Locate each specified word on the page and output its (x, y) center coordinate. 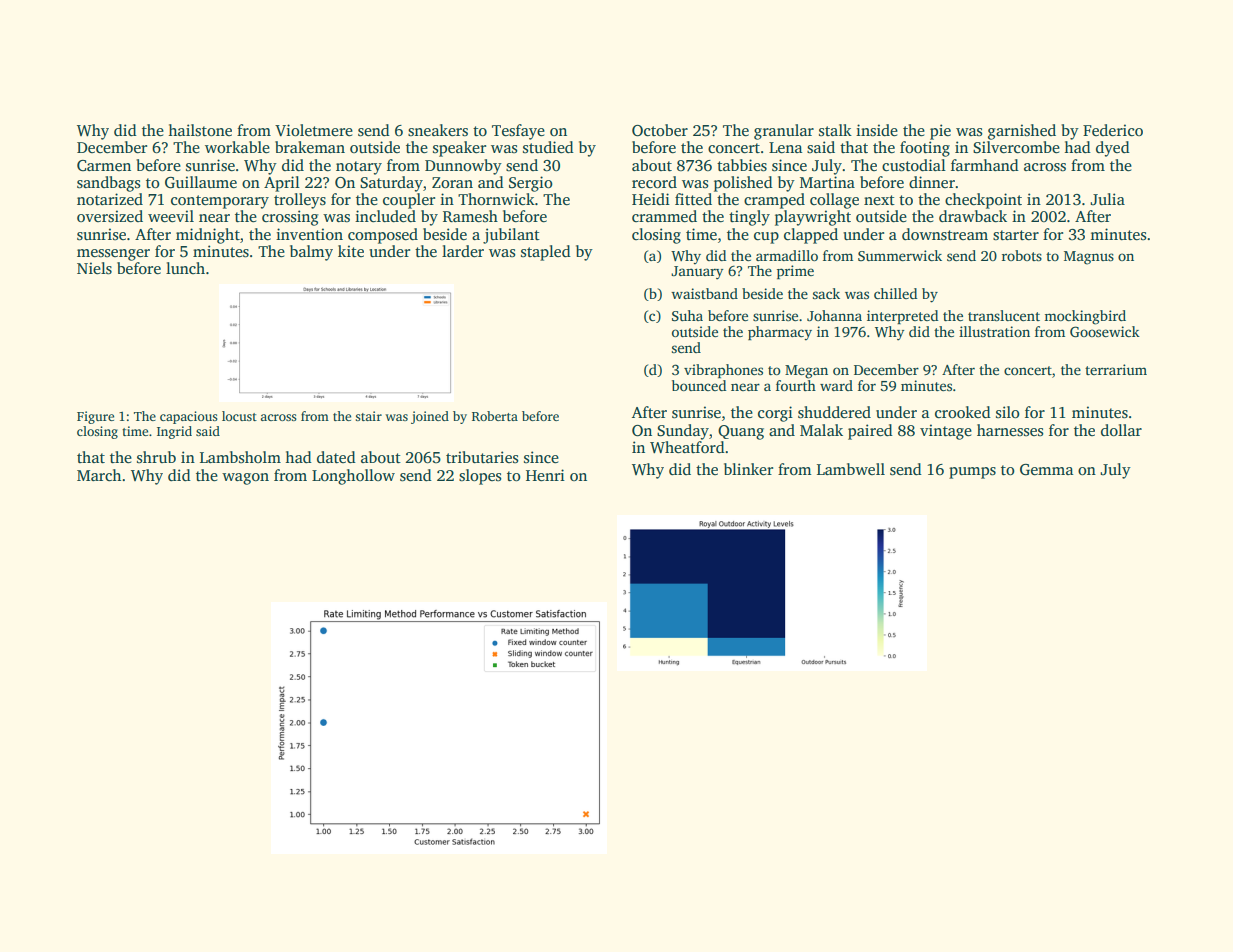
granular (784, 132)
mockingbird (1085, 317)
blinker (748, 469)
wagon (245, 479)
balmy (311, 253)
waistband (704, 293)
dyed (1113, 149)
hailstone (200, 130)
